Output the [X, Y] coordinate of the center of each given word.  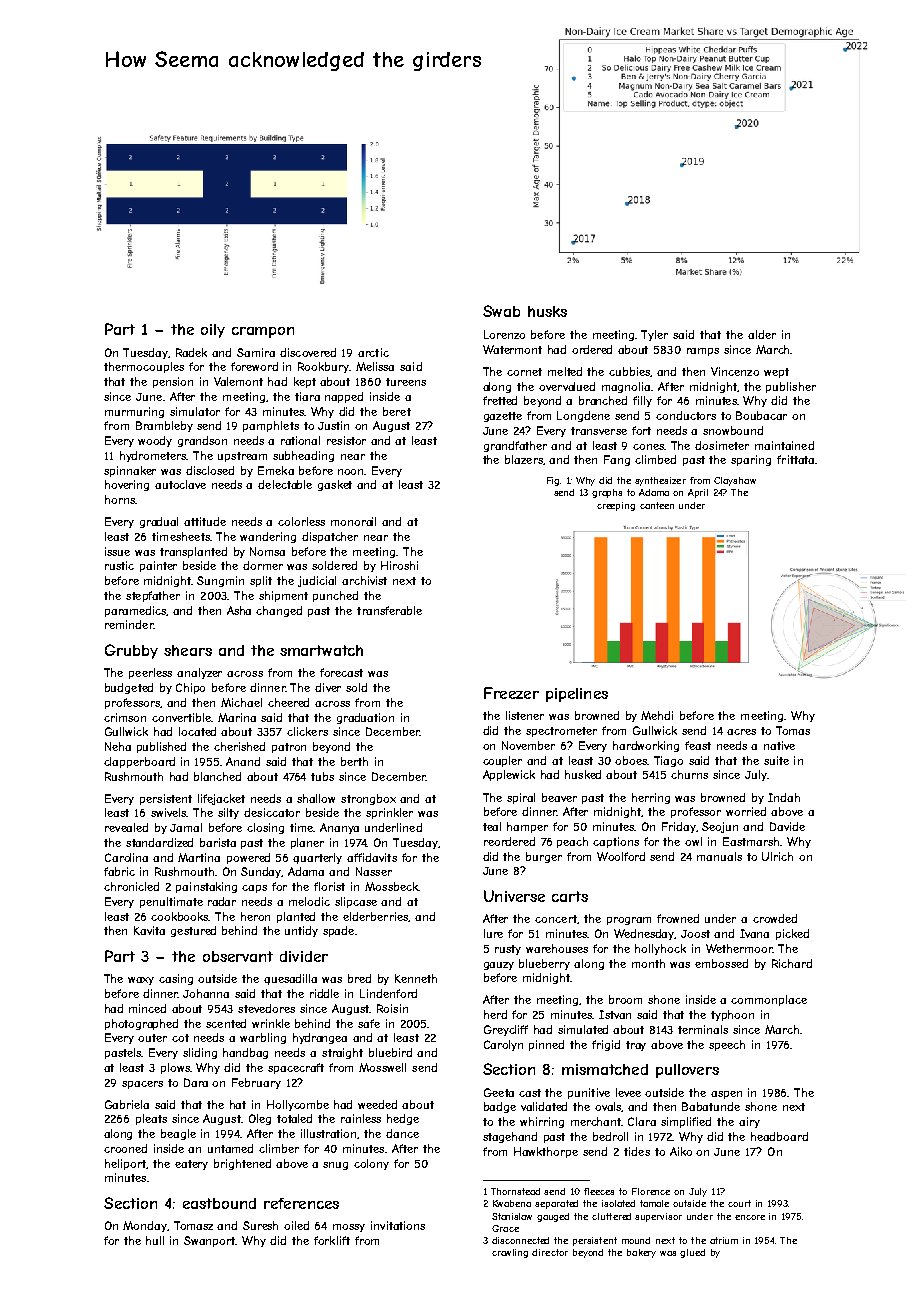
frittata [795, 459]
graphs [607, 493]
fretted [500, 400]
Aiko [681, 1151]
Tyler [654, 335]
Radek [191, 352]
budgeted [129, 688]
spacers [142, 1085]
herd [495, 1014]
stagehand [510, 1137]
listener [525, 715]
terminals [703, 1029]
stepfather [153, 596]
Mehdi [657, 715]
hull [155, 1240]
